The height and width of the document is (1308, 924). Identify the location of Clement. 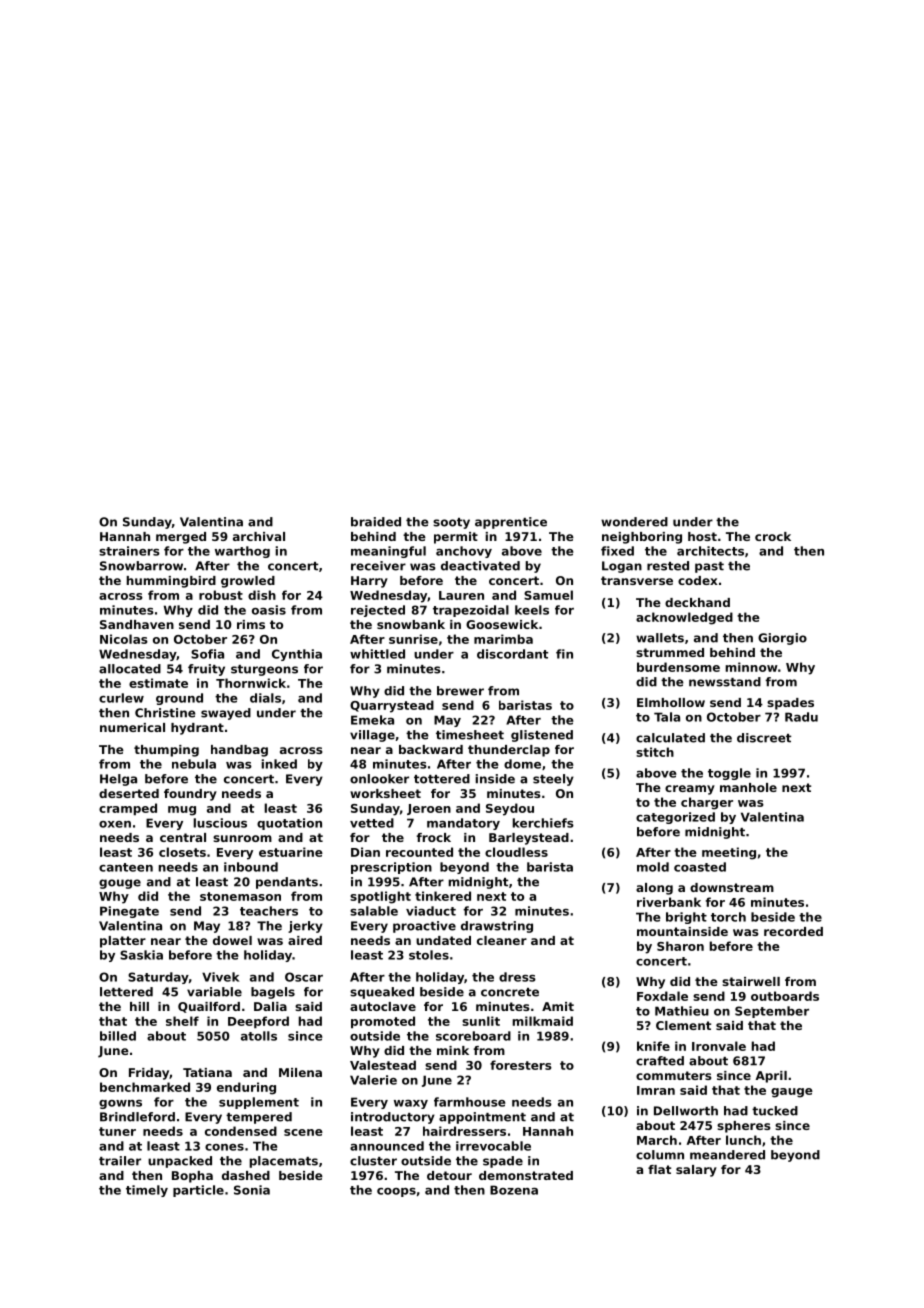
(683, 1025).
